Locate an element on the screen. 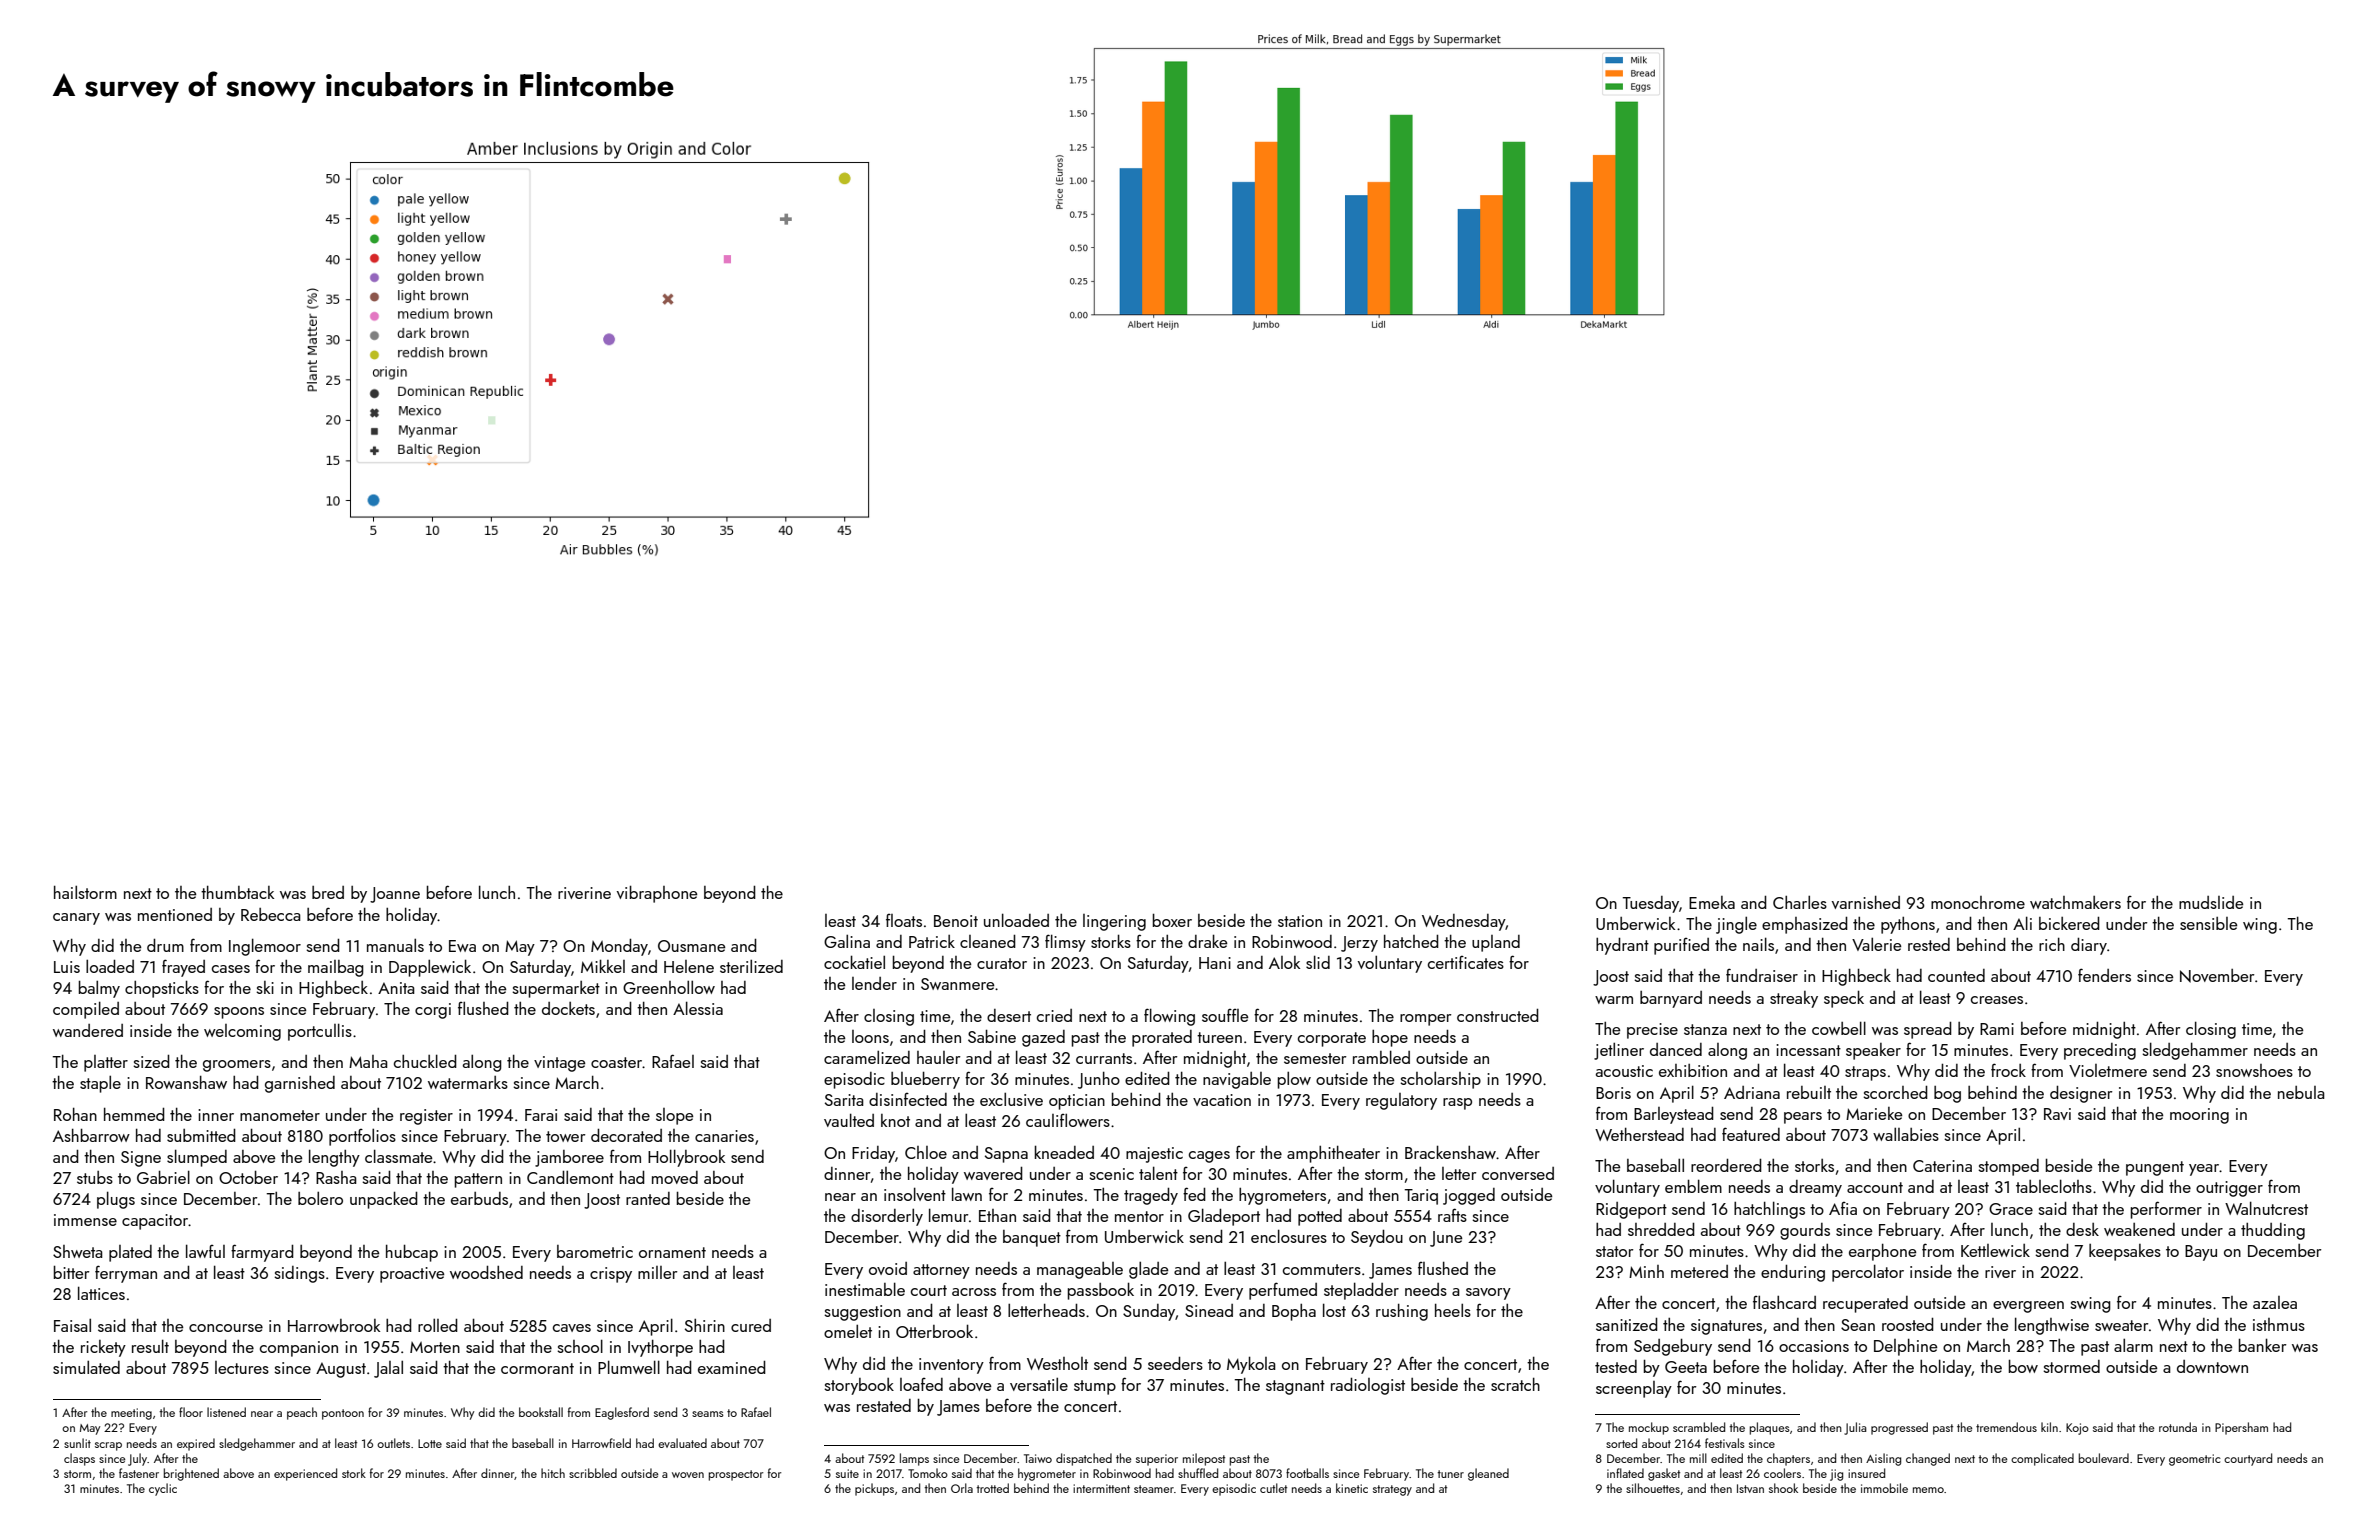  station is located at coordinates (1300, 921).
